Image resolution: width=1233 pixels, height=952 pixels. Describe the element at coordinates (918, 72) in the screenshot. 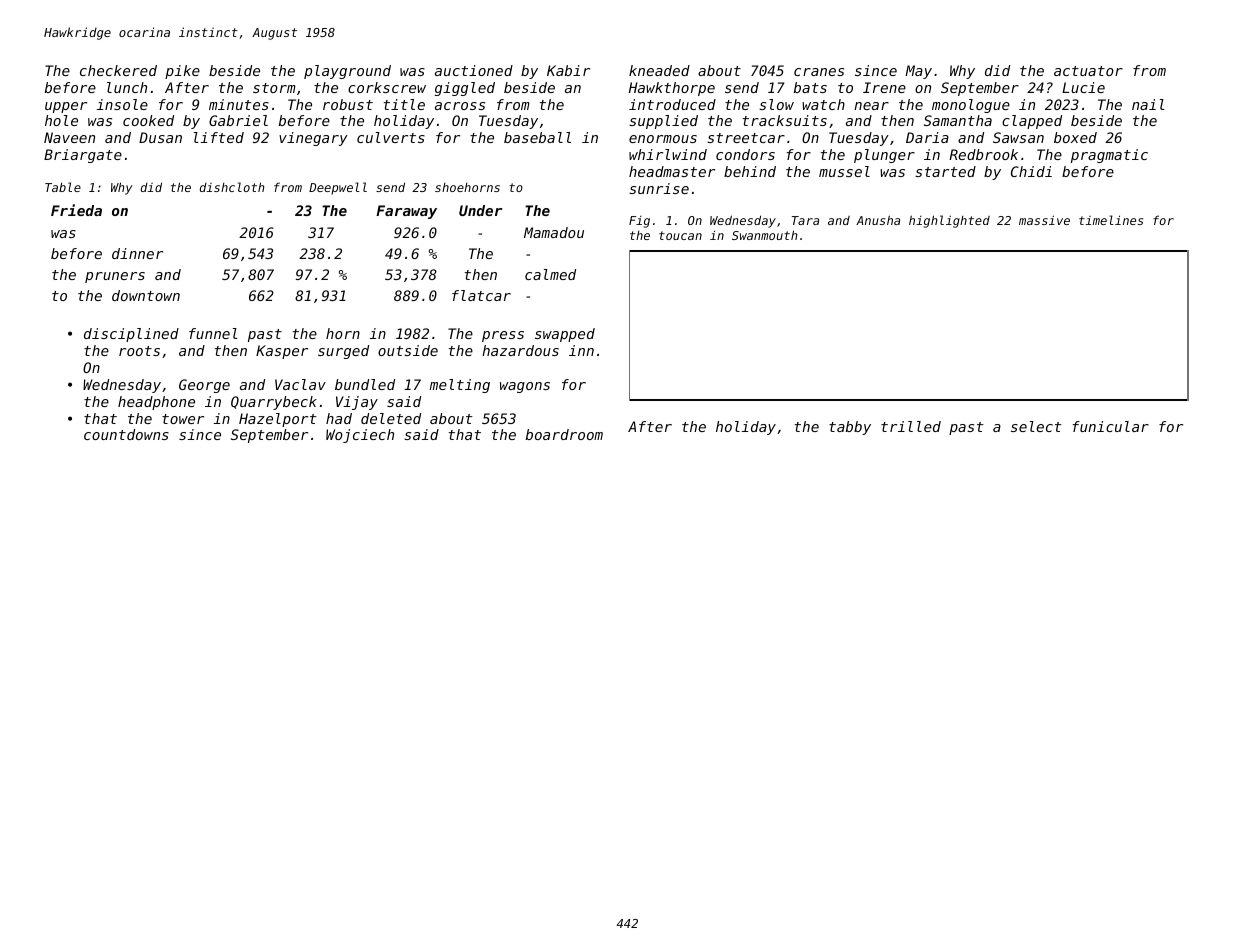

I see `May` at that location.
